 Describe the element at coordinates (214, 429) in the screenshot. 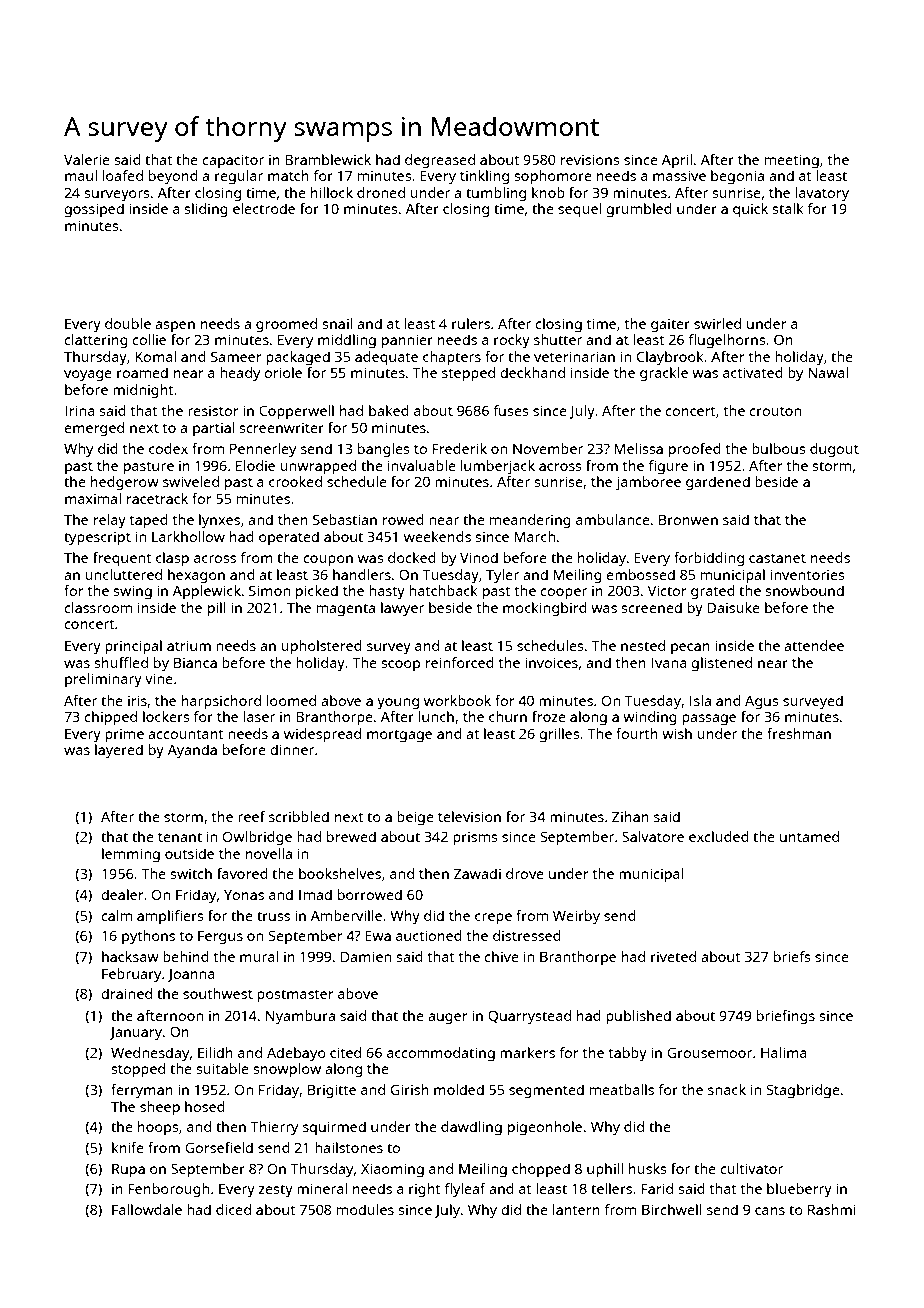

I see `partial` at that location.
